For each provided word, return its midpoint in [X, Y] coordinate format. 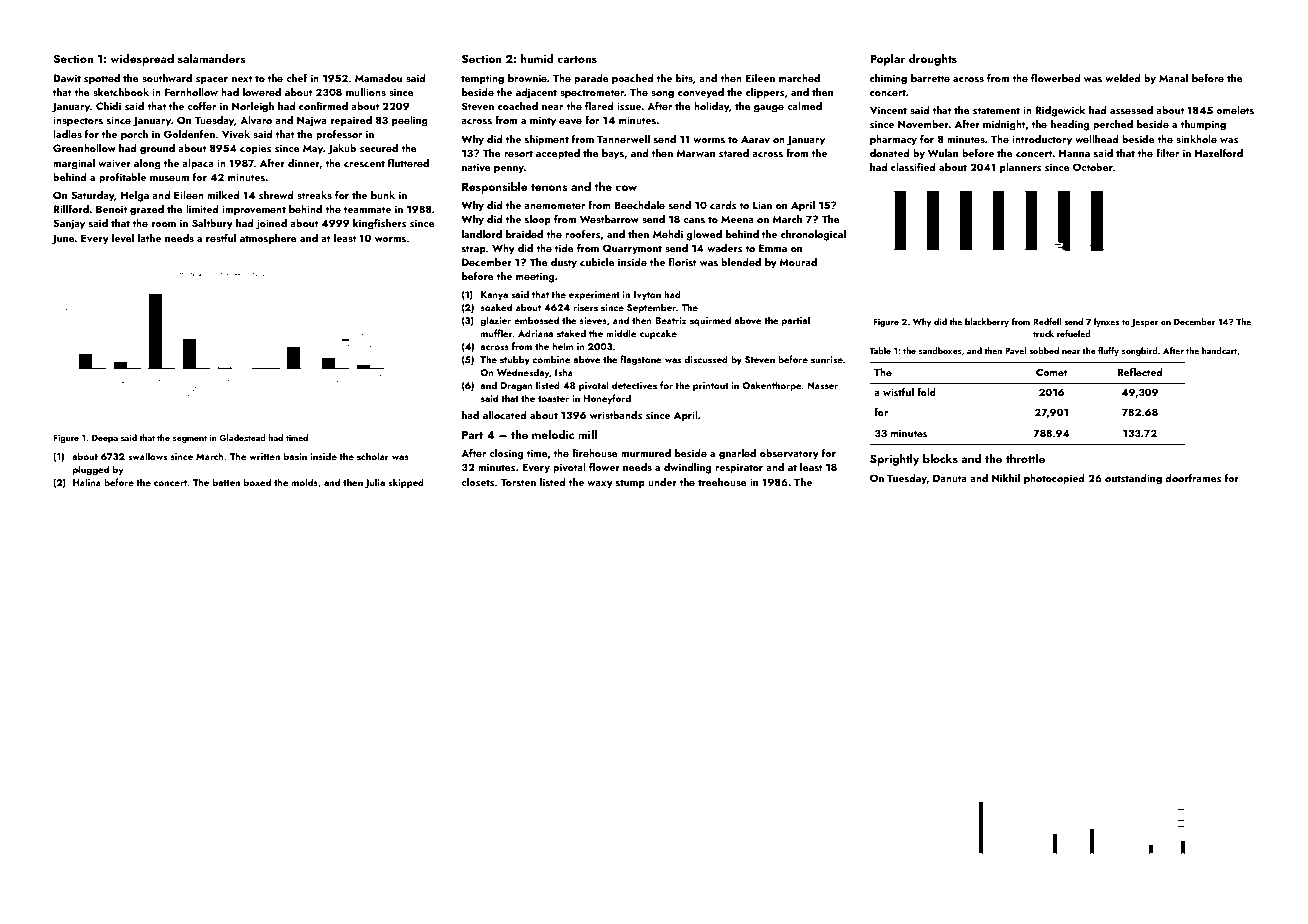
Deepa [105, 439]
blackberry [987, 322]
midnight [1004, 125]
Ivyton [647, 295]
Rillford [71, 208]
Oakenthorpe [772, 386]
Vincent [888, 110]
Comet [1052, 372]
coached [518, 106]
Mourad [798, 262]
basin [295, 456]
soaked [496, 307]
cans [694, 220]
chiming [888, 79]
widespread [142, 60]
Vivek [236, 134]
